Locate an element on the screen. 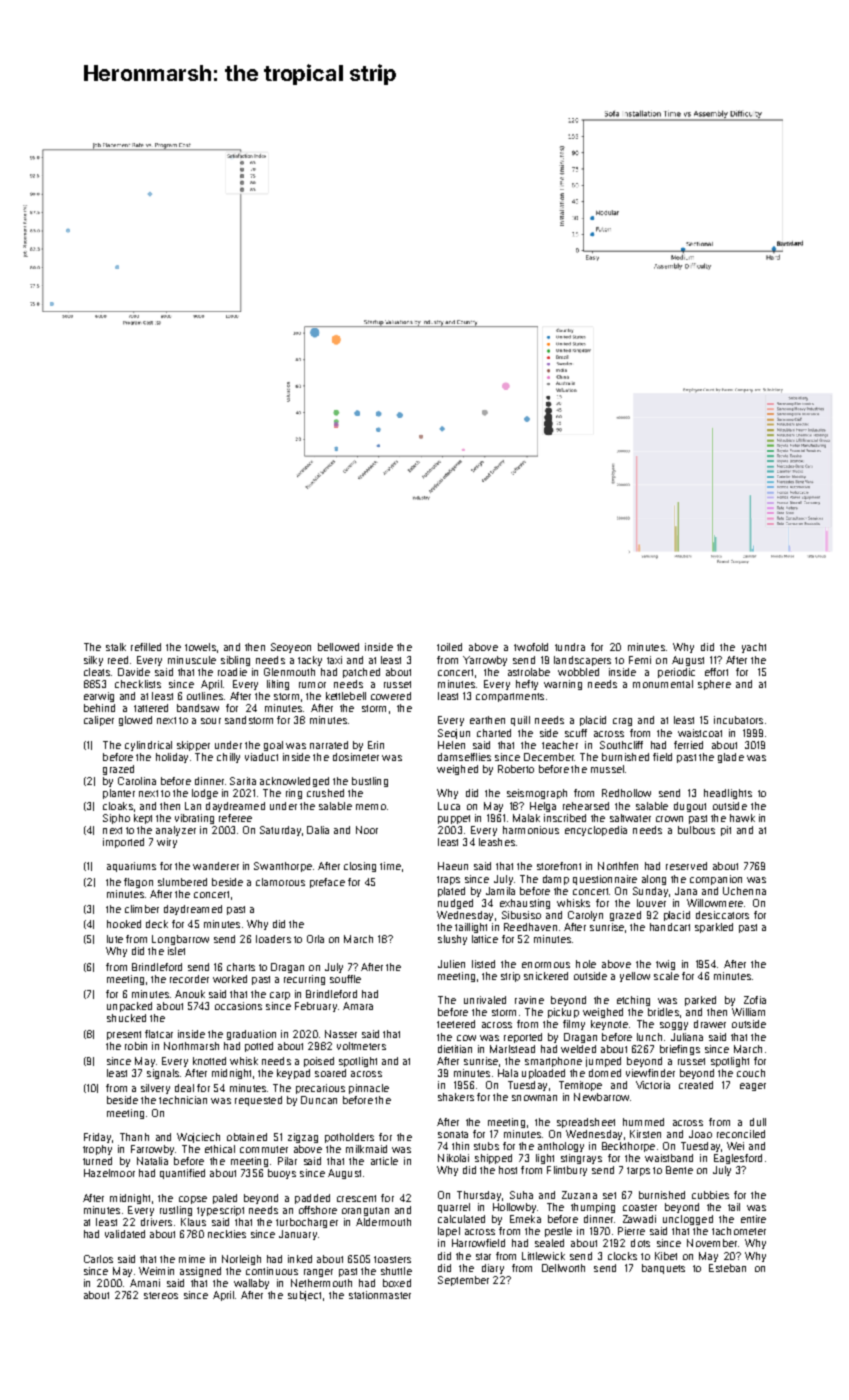  subject is located at coordinates (304, 1296).
